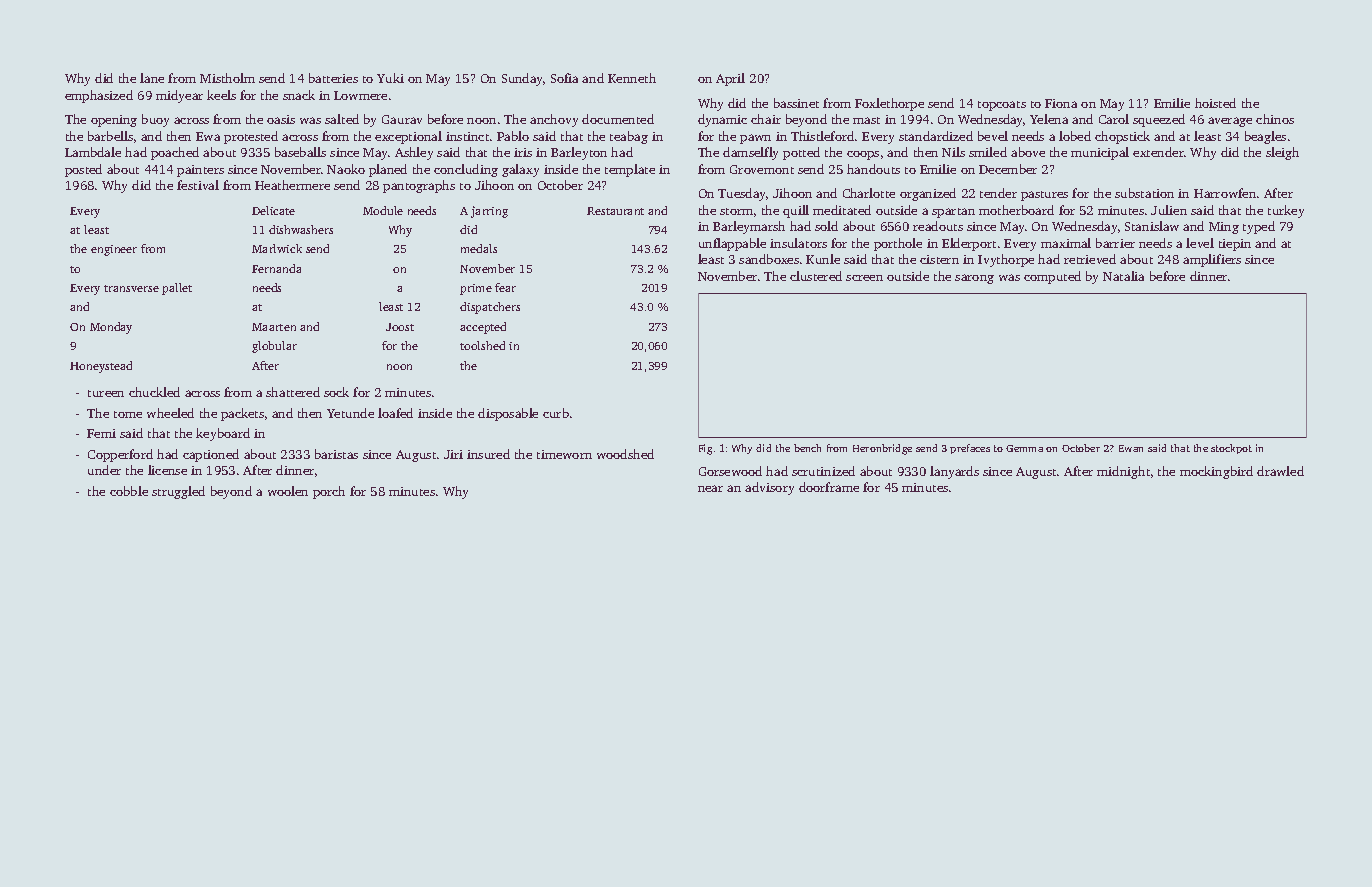 This screenshot has height=887, width=1372. What do you see at coordinates (175, 153) in the screenshot?
I see `poached` at bounding box center [175, 153].
